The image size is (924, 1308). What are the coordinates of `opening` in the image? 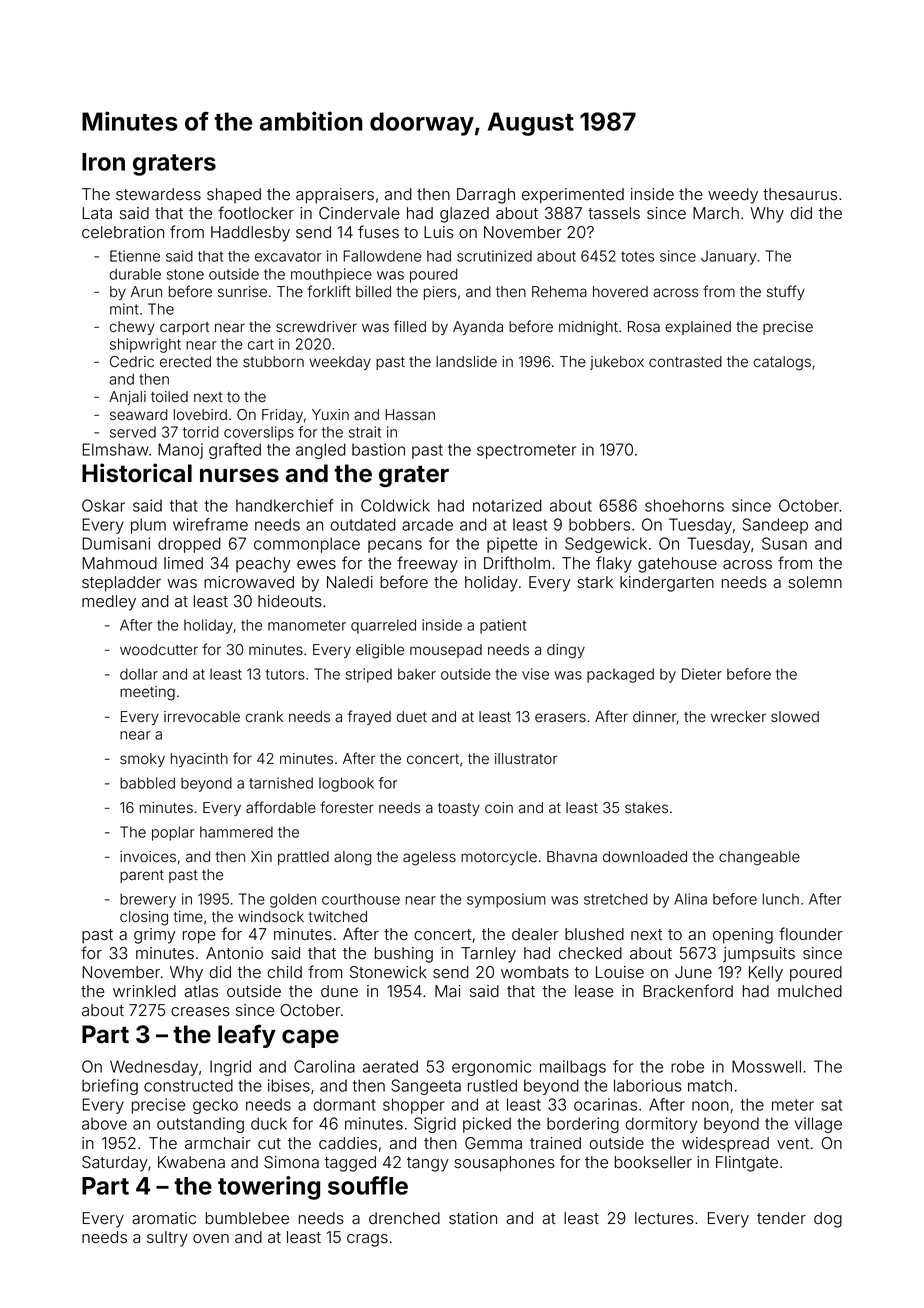 It's located at (743, 936).
